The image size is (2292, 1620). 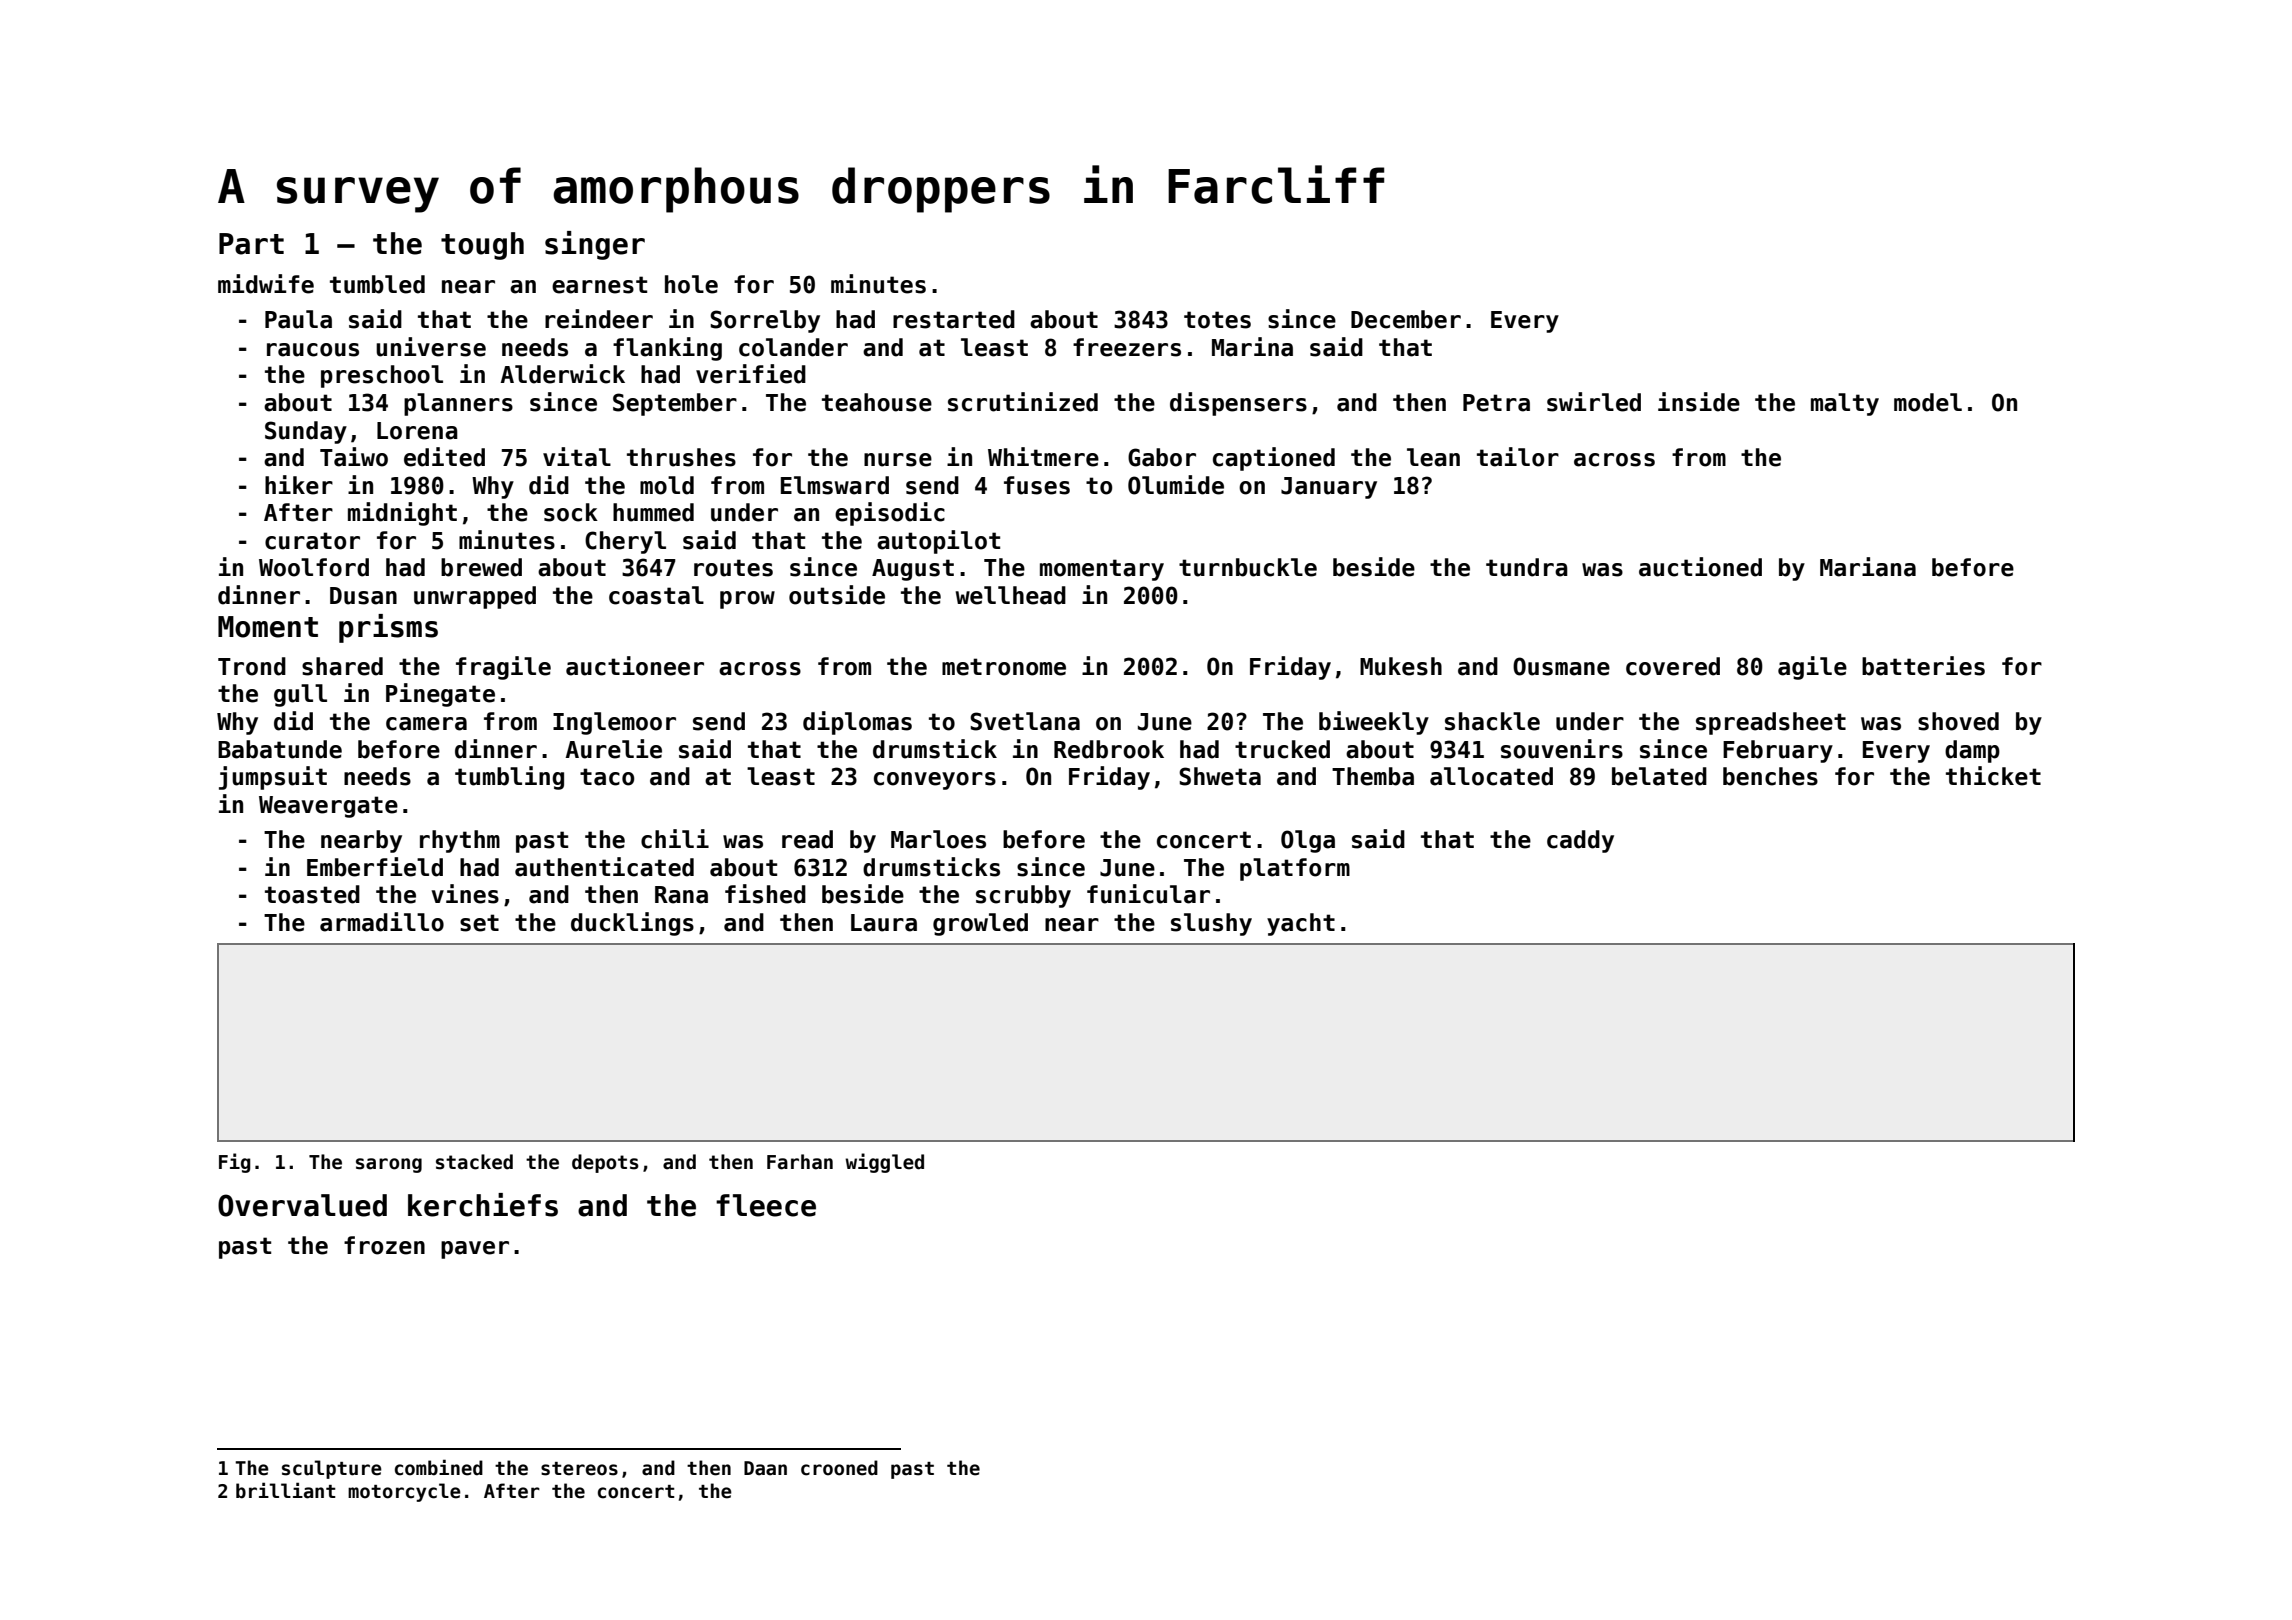 I want to click on sculpture, so click(x=332, y=1469).
